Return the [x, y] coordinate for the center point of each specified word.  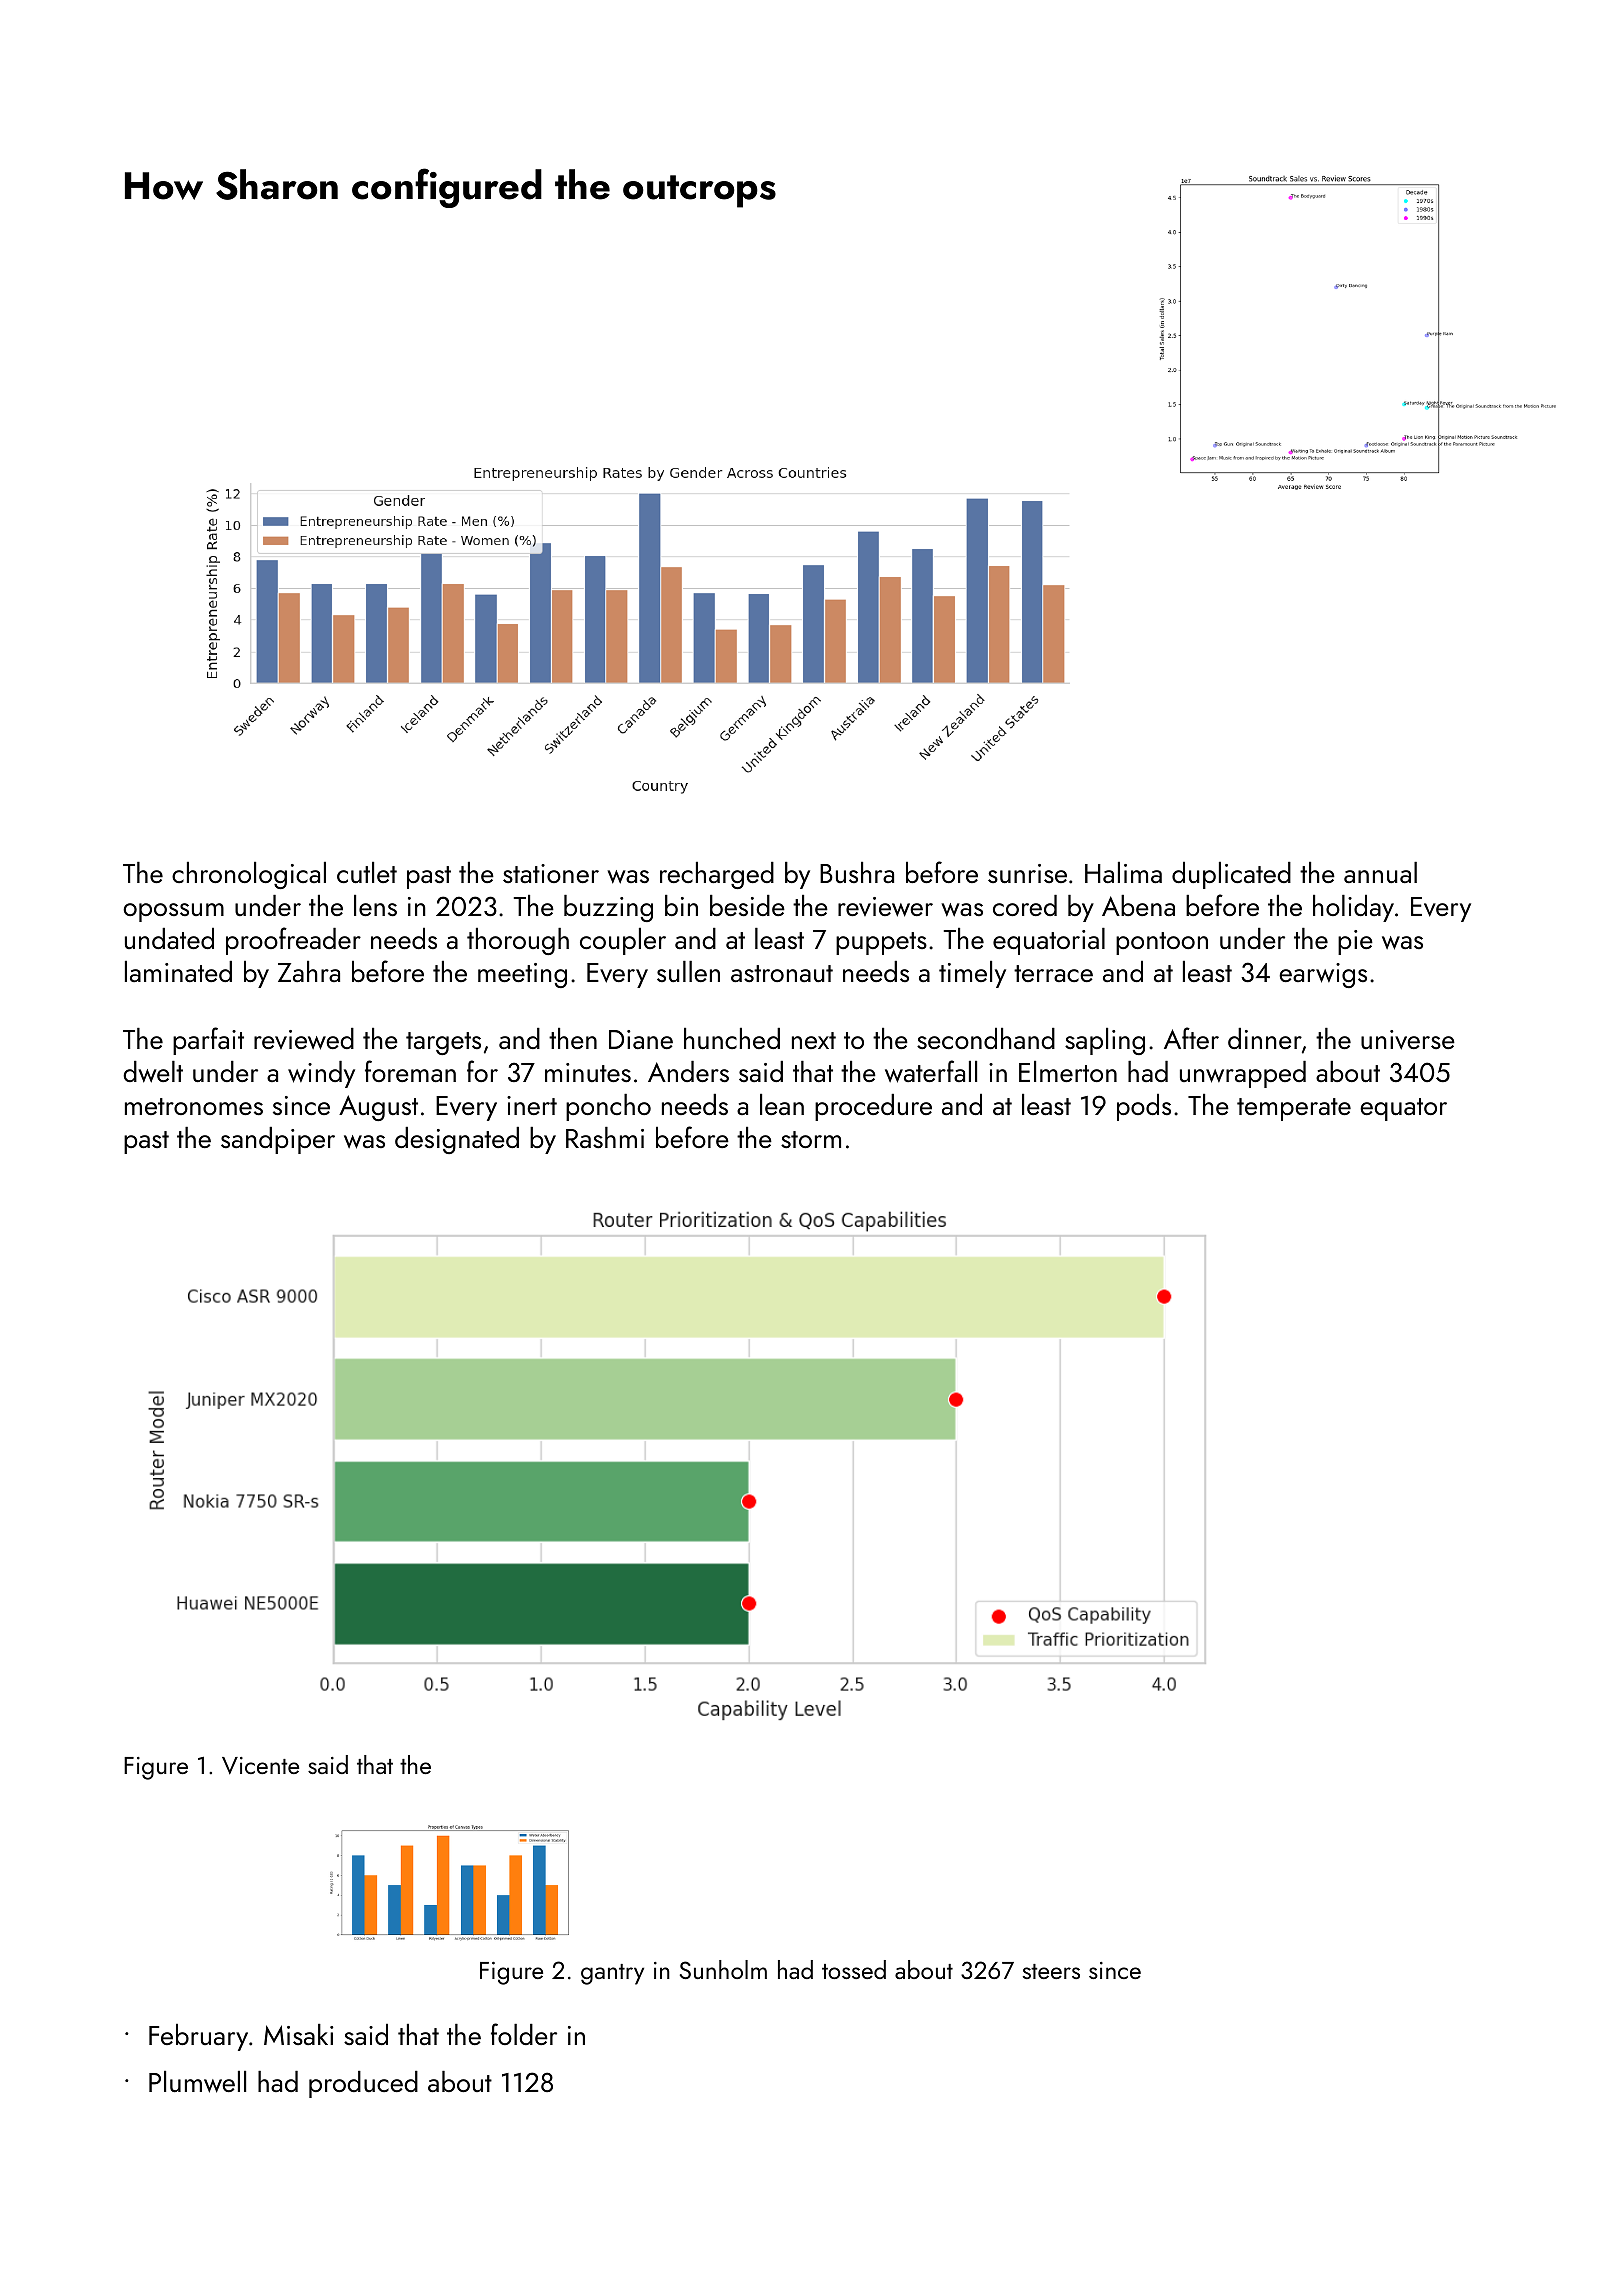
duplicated [1231, 875]
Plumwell [197, 2082]
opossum [173, 912]
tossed [854, 1969]
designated [457, 1140]
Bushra [857, 872]
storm [811, 1139]
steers [1051, 1971]
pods [1144, 1107]
